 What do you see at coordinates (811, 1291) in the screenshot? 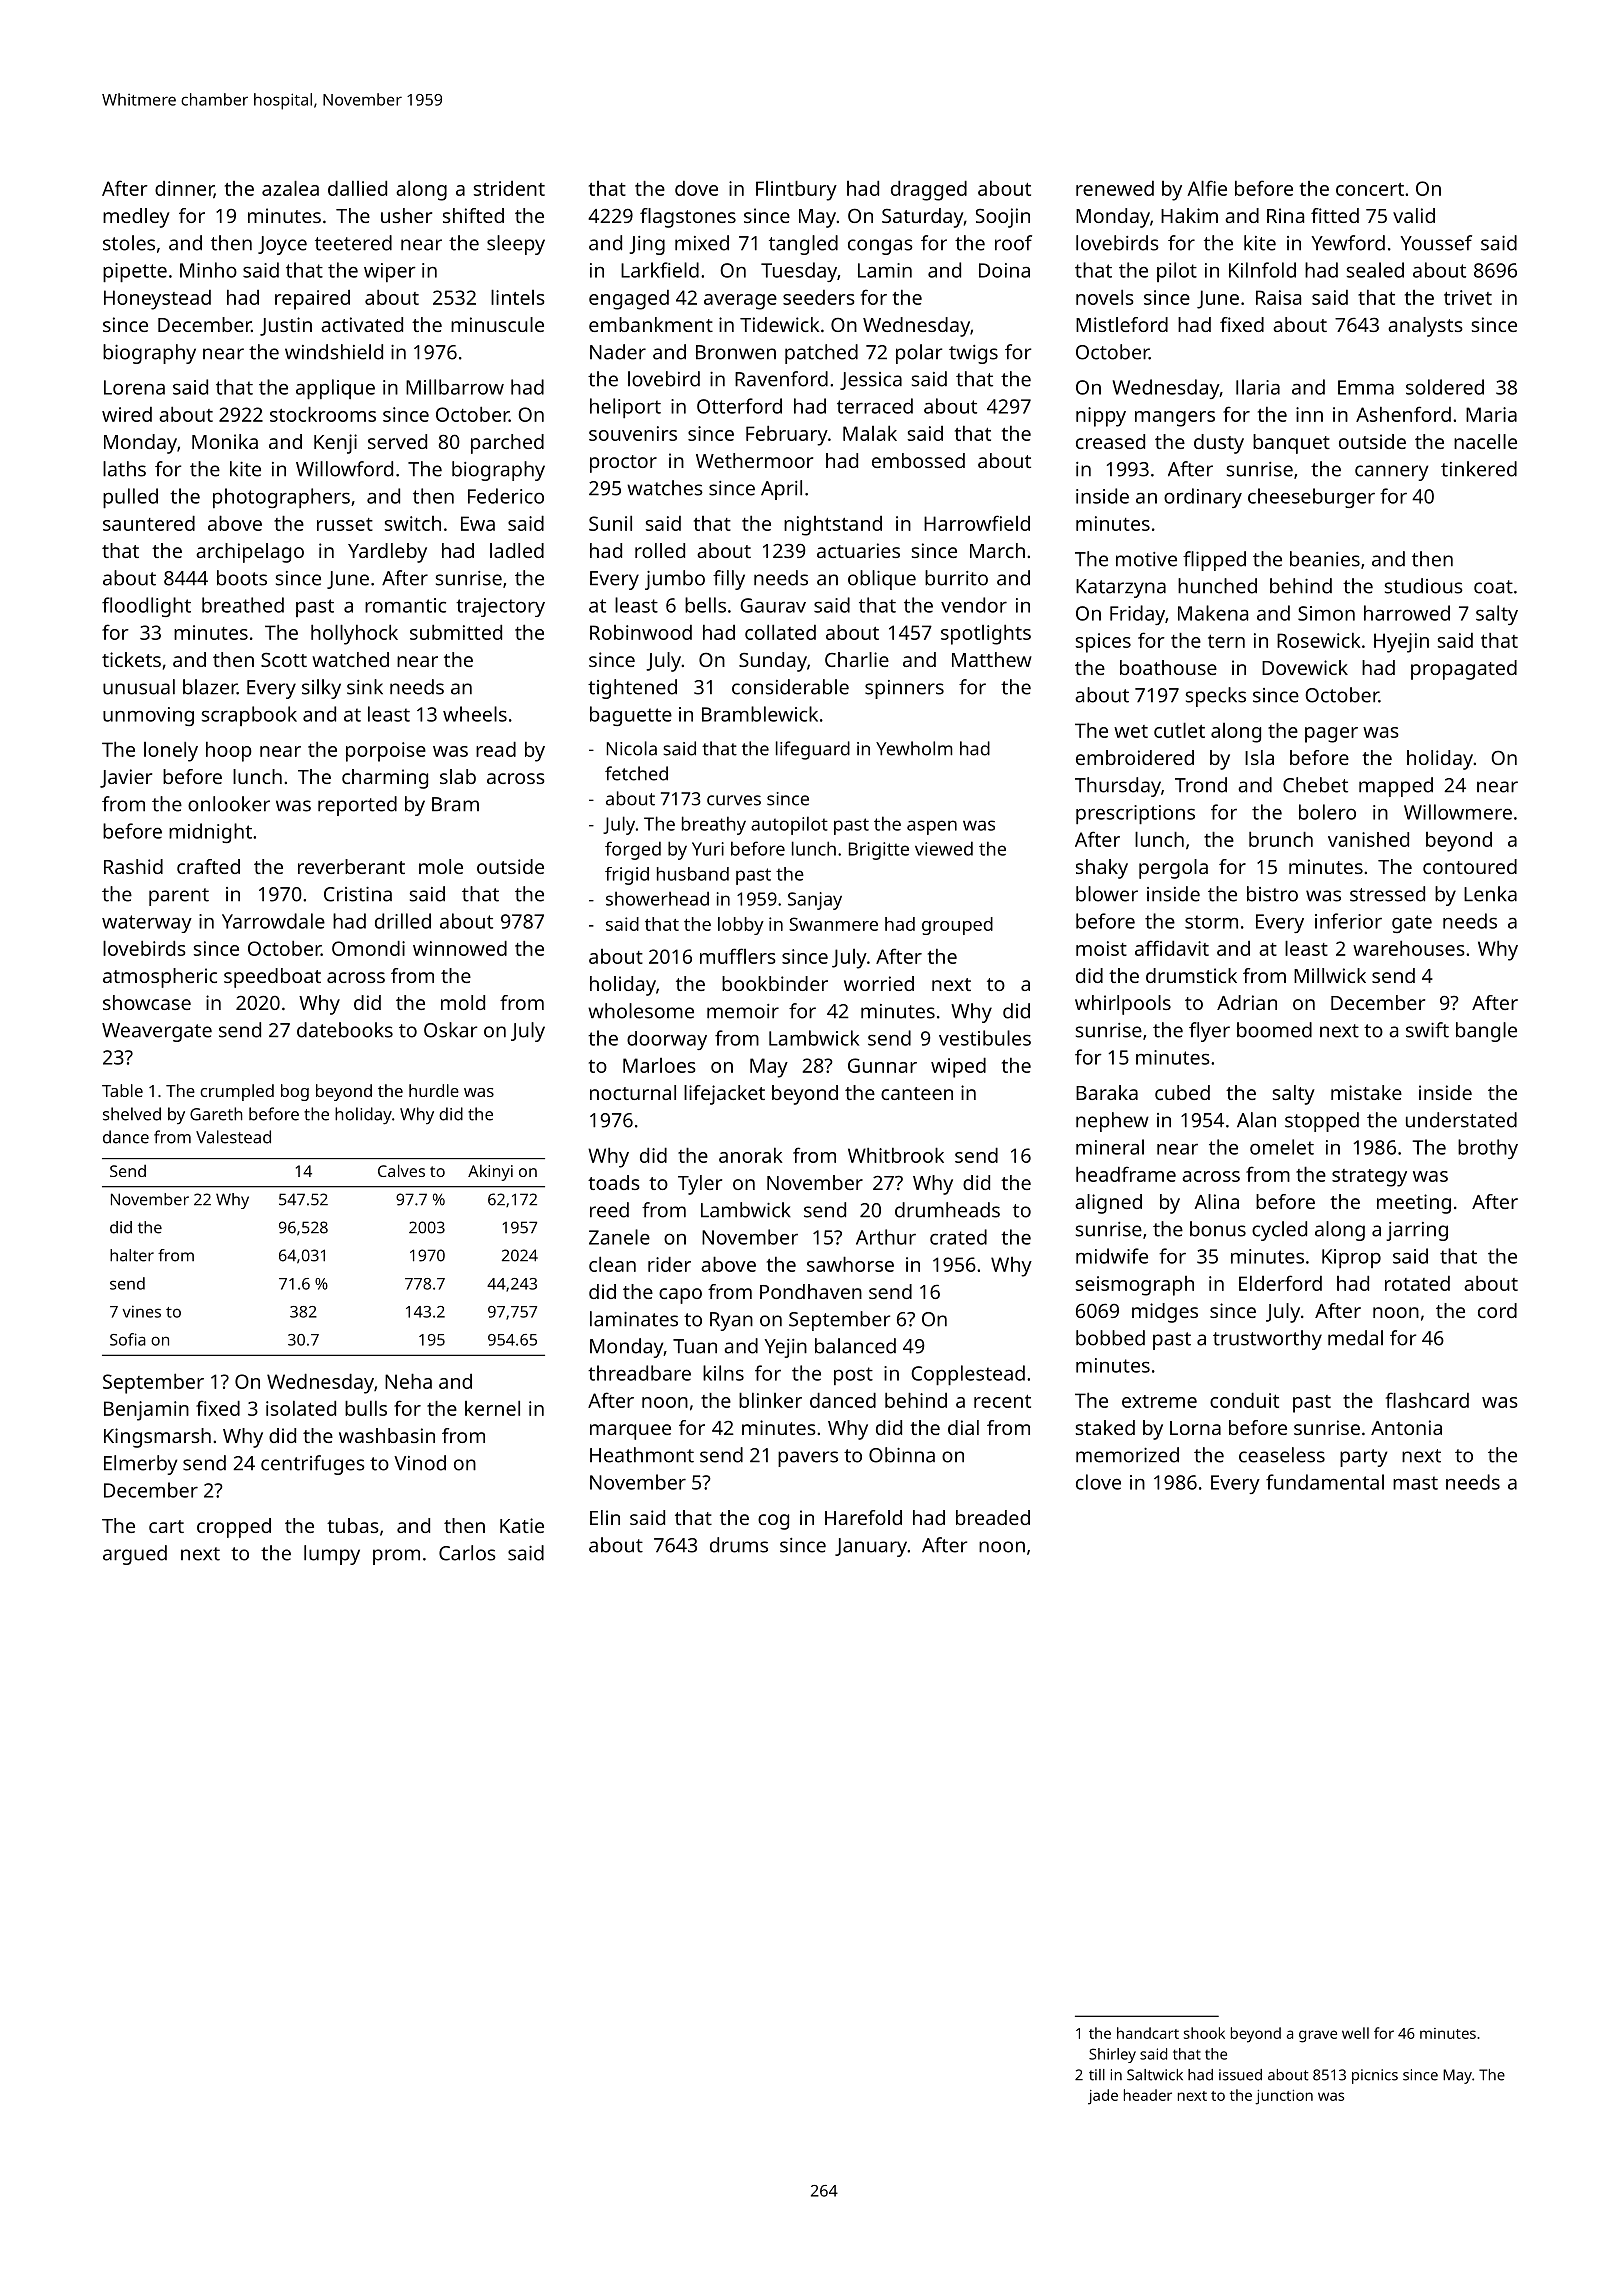
I see `Pondhaven` at bounding box center [811, 1291].
